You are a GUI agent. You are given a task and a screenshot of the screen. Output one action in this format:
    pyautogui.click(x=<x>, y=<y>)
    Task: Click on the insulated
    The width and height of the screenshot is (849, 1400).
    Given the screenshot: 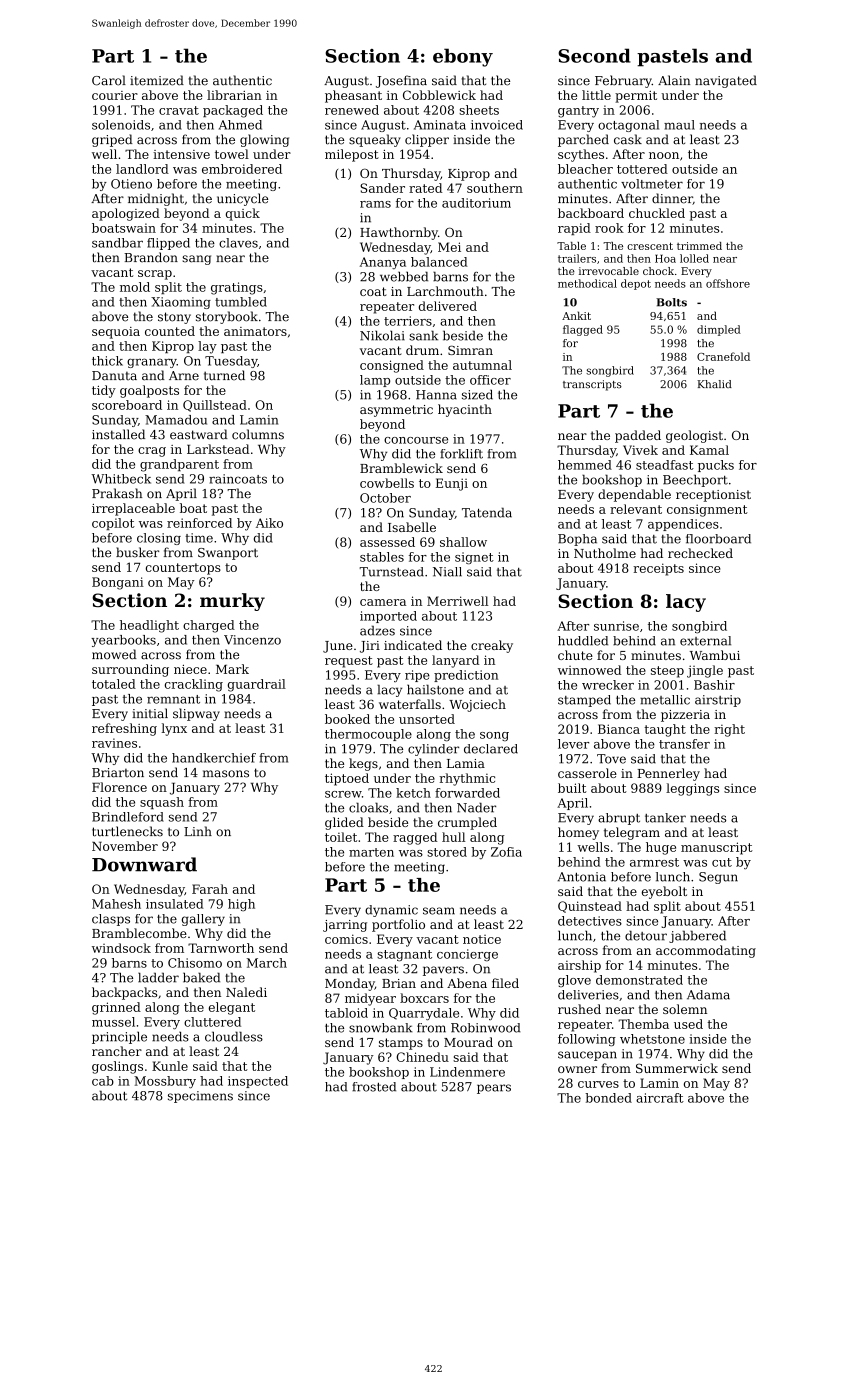 What is the action you would take?
    pyautogui.click(x=175, y=904)
